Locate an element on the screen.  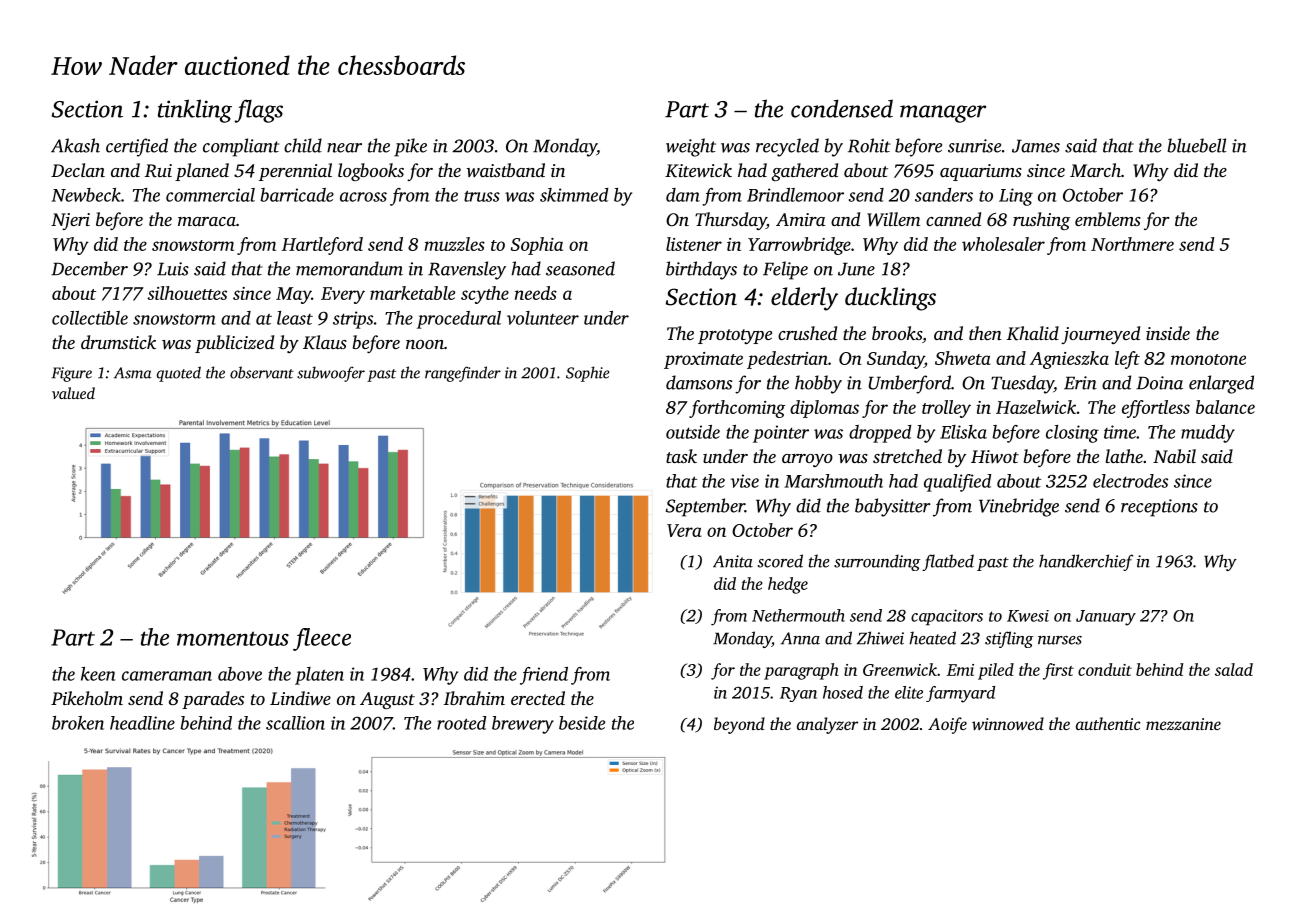
task is located at coordinates (681, 456).
